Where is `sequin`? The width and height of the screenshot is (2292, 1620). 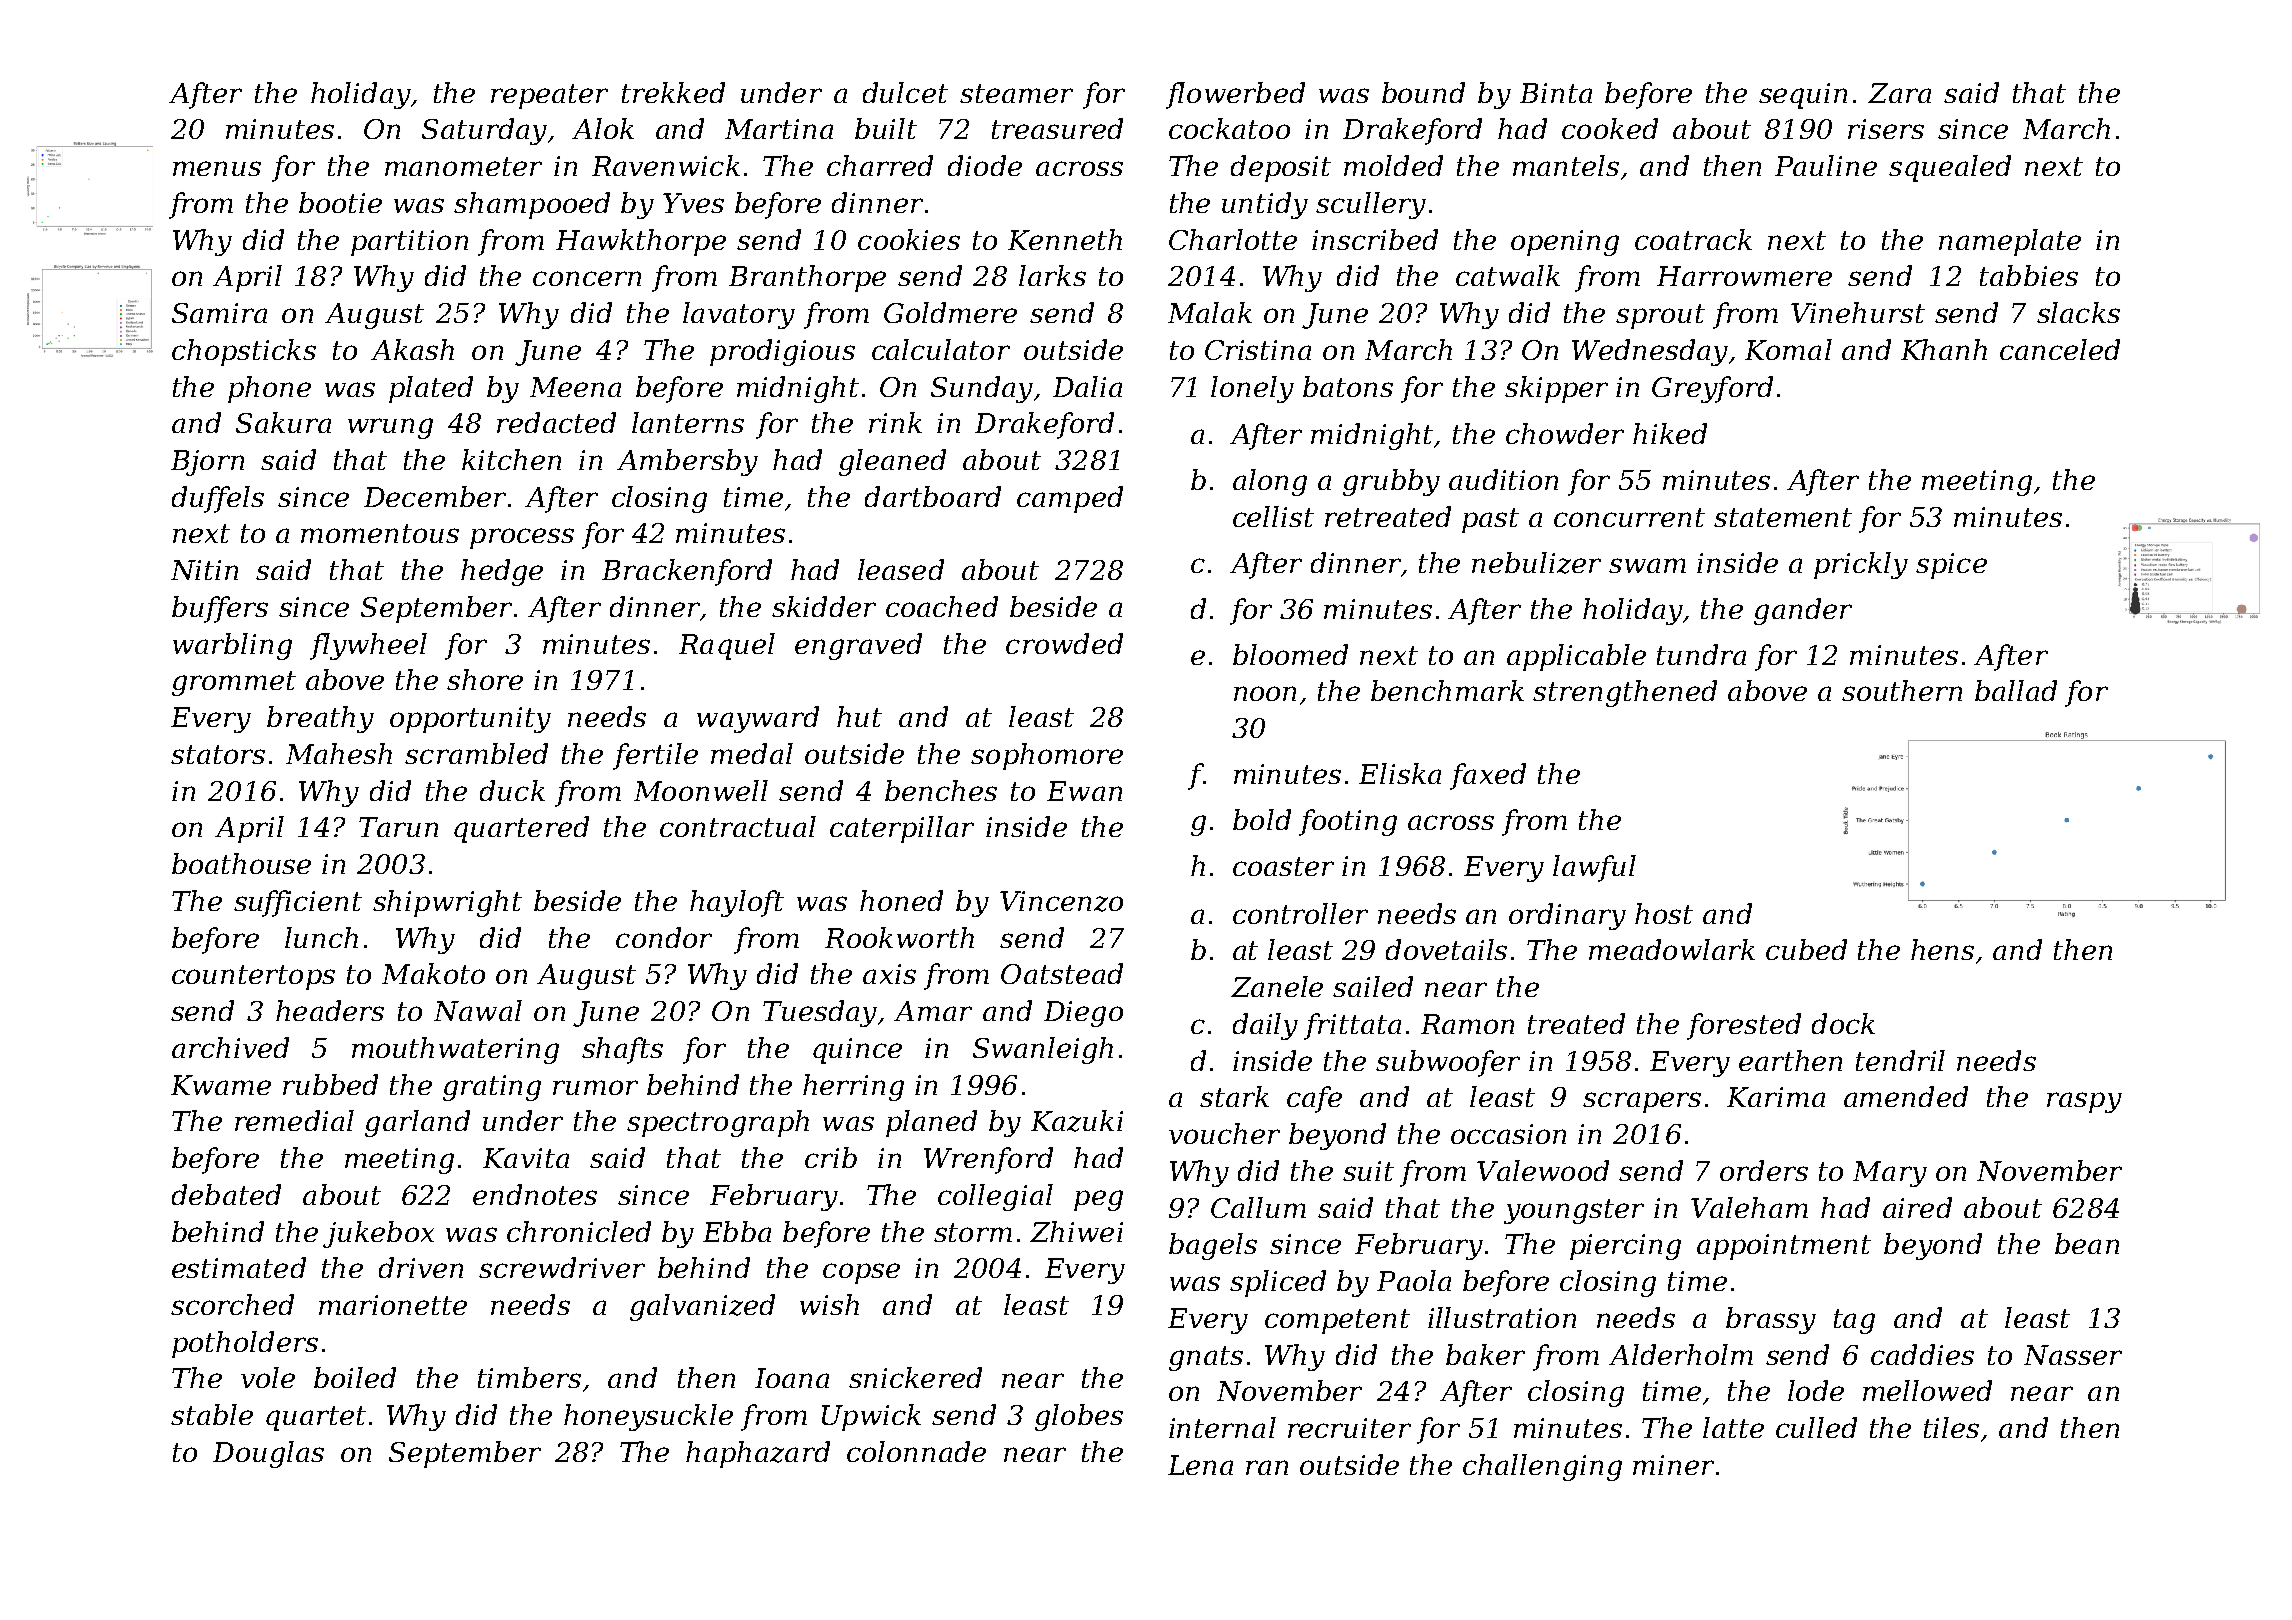 sequin is located at coordinates (1803, 96).
